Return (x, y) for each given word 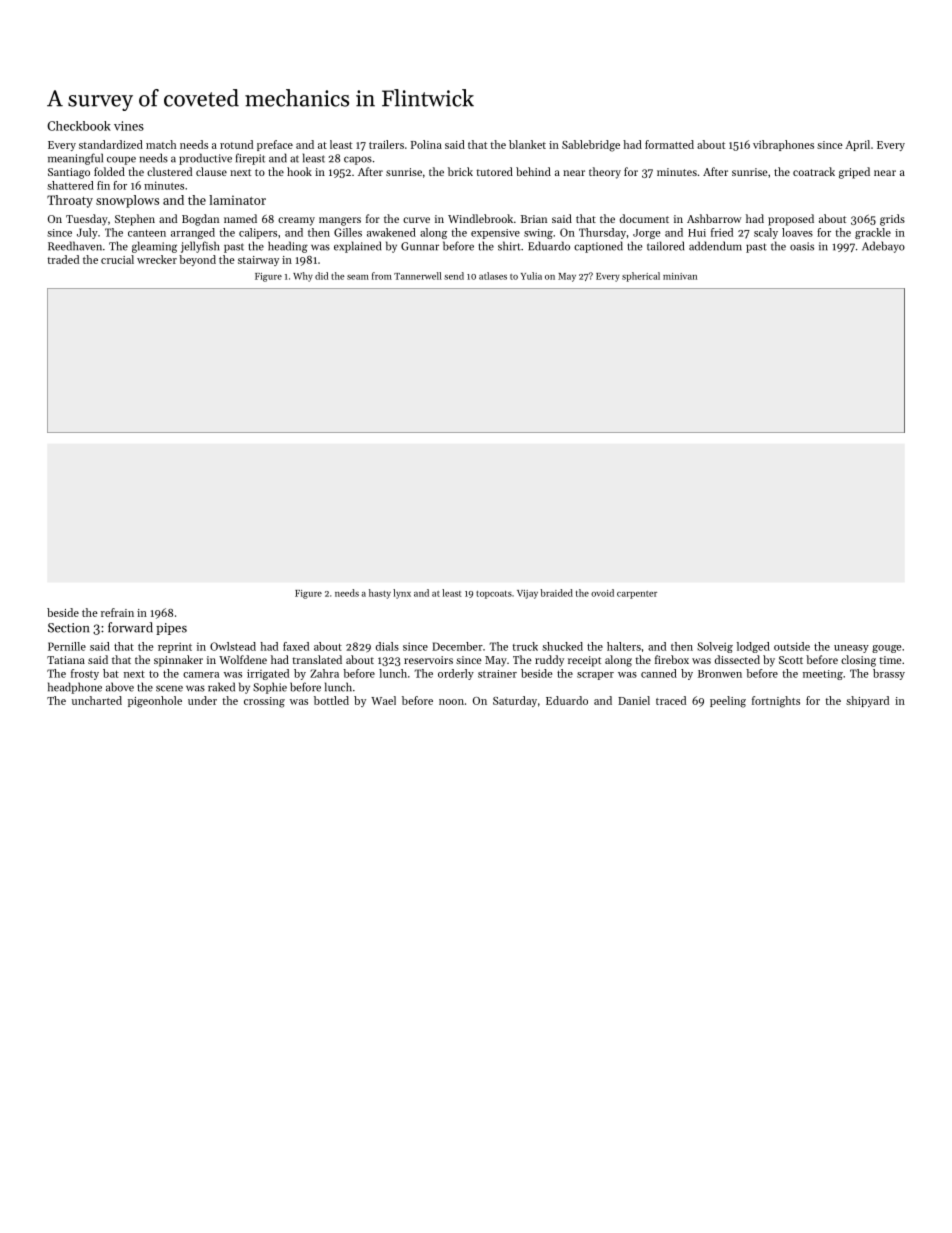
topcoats (494, 595)
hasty (380, 594)
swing (538, 234)
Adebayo (883, 247)
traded (63, 259)
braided (556, 593)
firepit (250, 159)
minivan (680, 276)
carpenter (637, 595)
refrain (117, 612)
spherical (641, 277)
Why (303, 277)
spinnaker (178, 661)
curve (416, 220)
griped (854, 173)
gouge (886, 649)
